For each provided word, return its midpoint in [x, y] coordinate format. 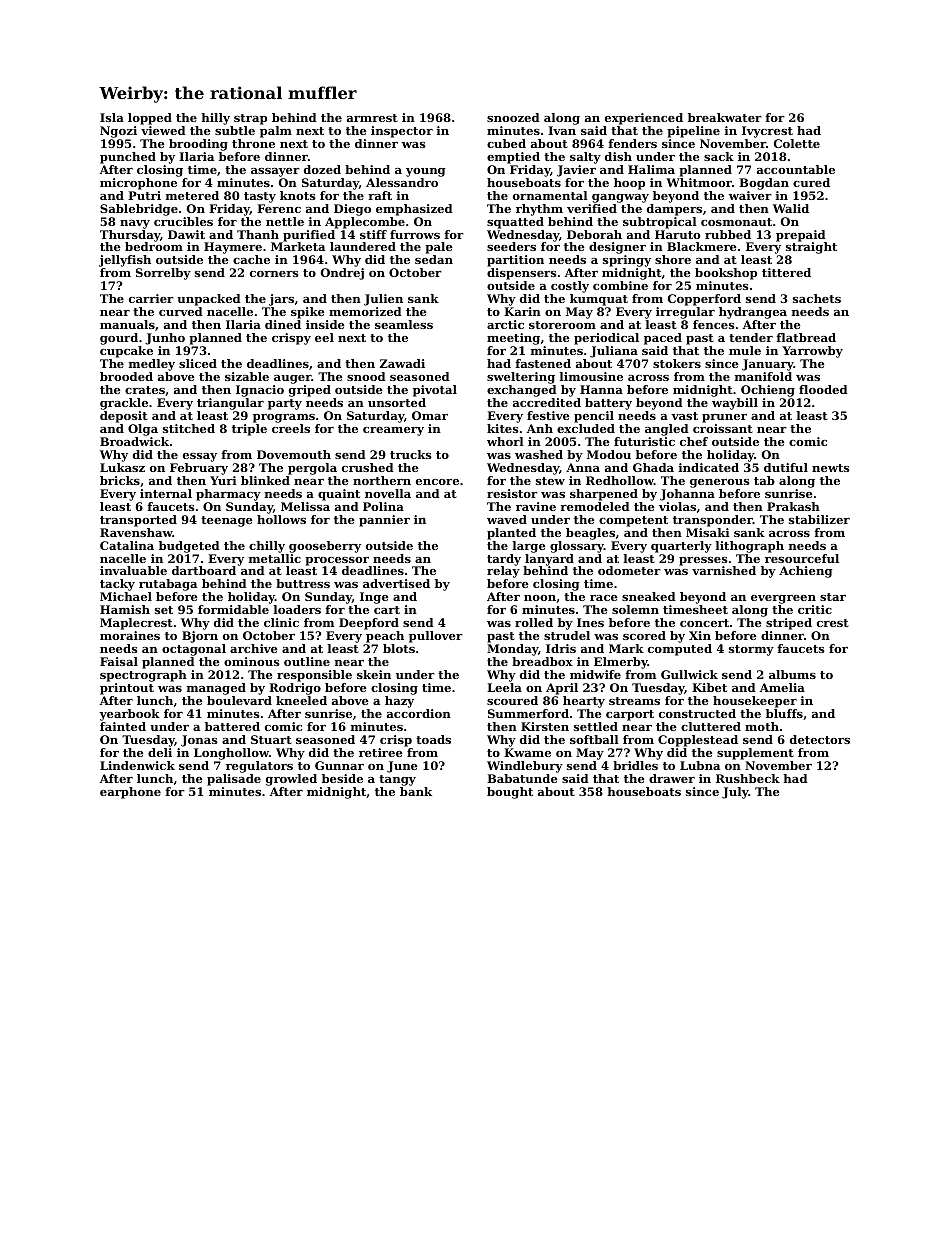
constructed [697, 713]
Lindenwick [137, 765]
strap [250, 119]
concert [704, 623]
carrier [151, 298]
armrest [372, 118]
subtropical [660, 223]
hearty [584, 702]
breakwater [725, 117]
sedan [434, 259]
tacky [117, 585]
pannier [384, 521]
